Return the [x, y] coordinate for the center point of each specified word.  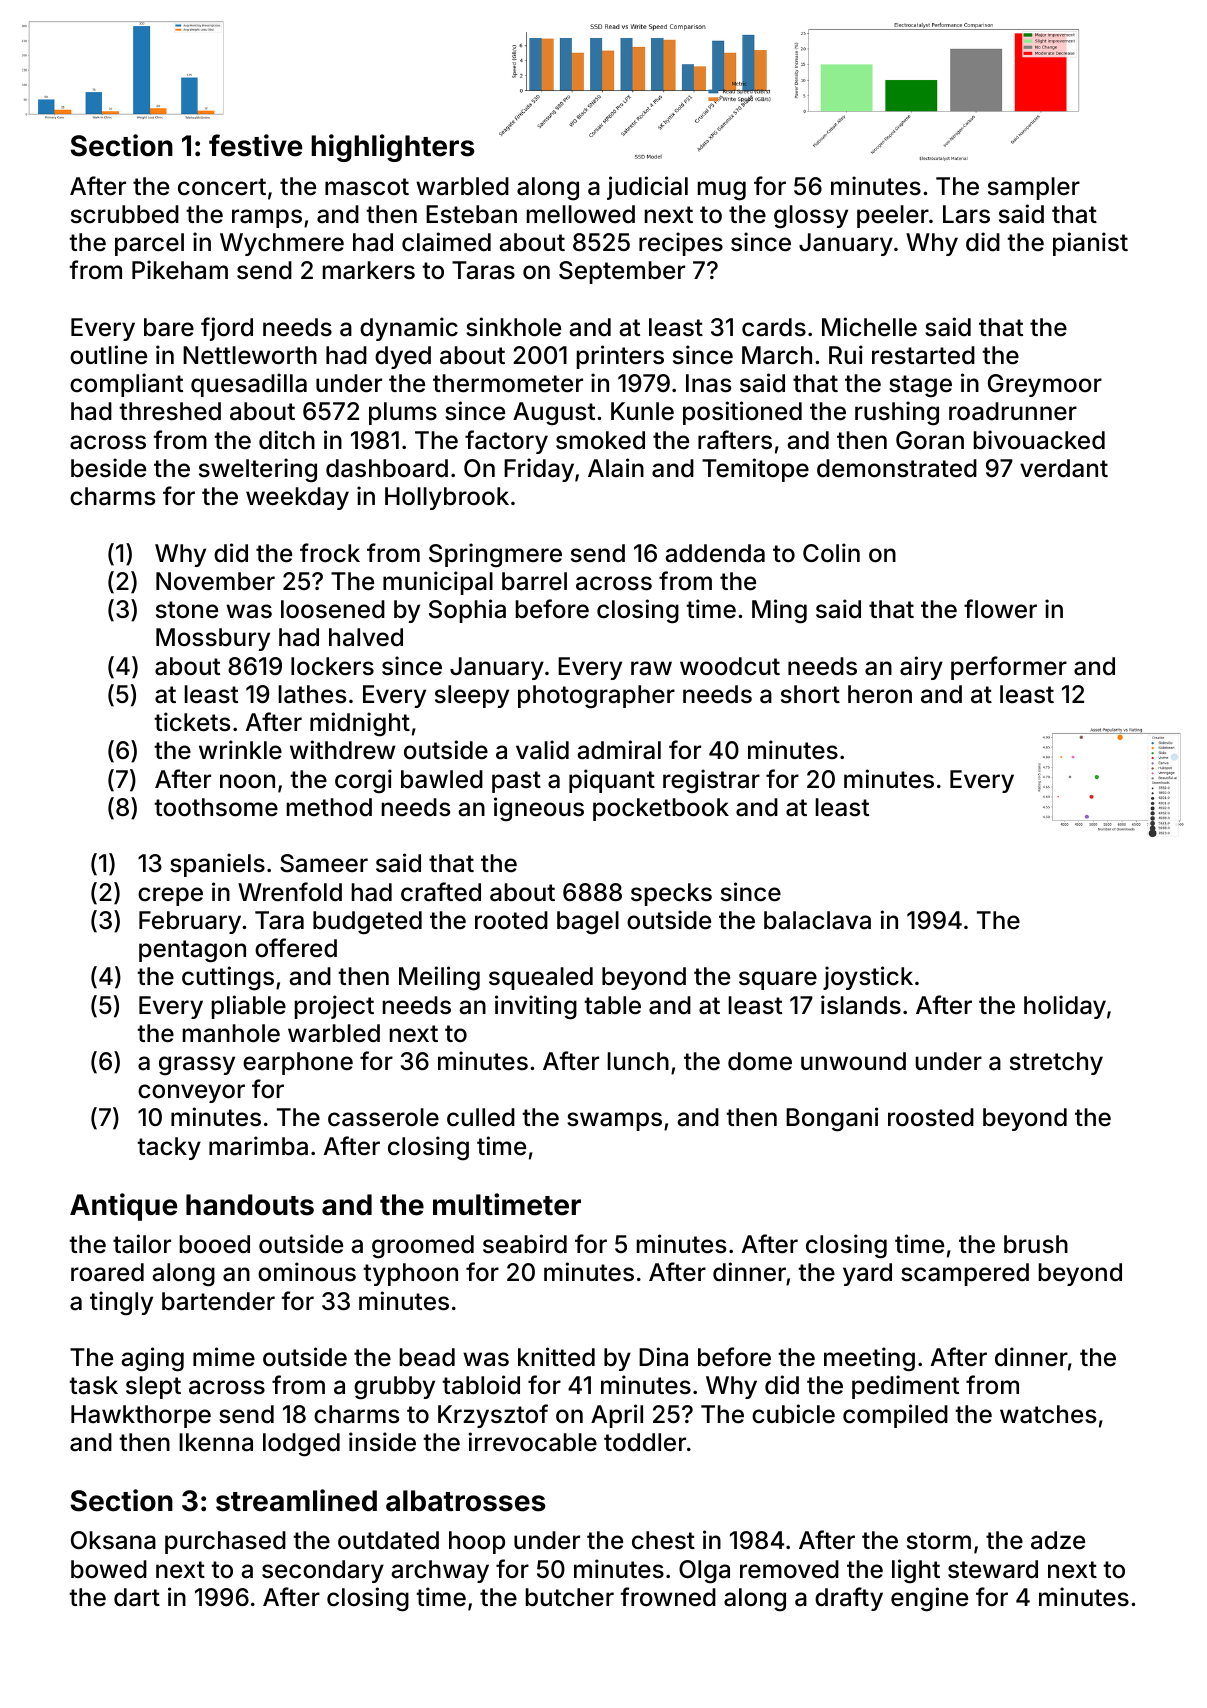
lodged [301, 1445]
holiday [1065, 1007]
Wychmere [282, 244]
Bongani [832, 1119]
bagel [588, 923]
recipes [681, 244]
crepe [170, 896]
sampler [1034, 188]
